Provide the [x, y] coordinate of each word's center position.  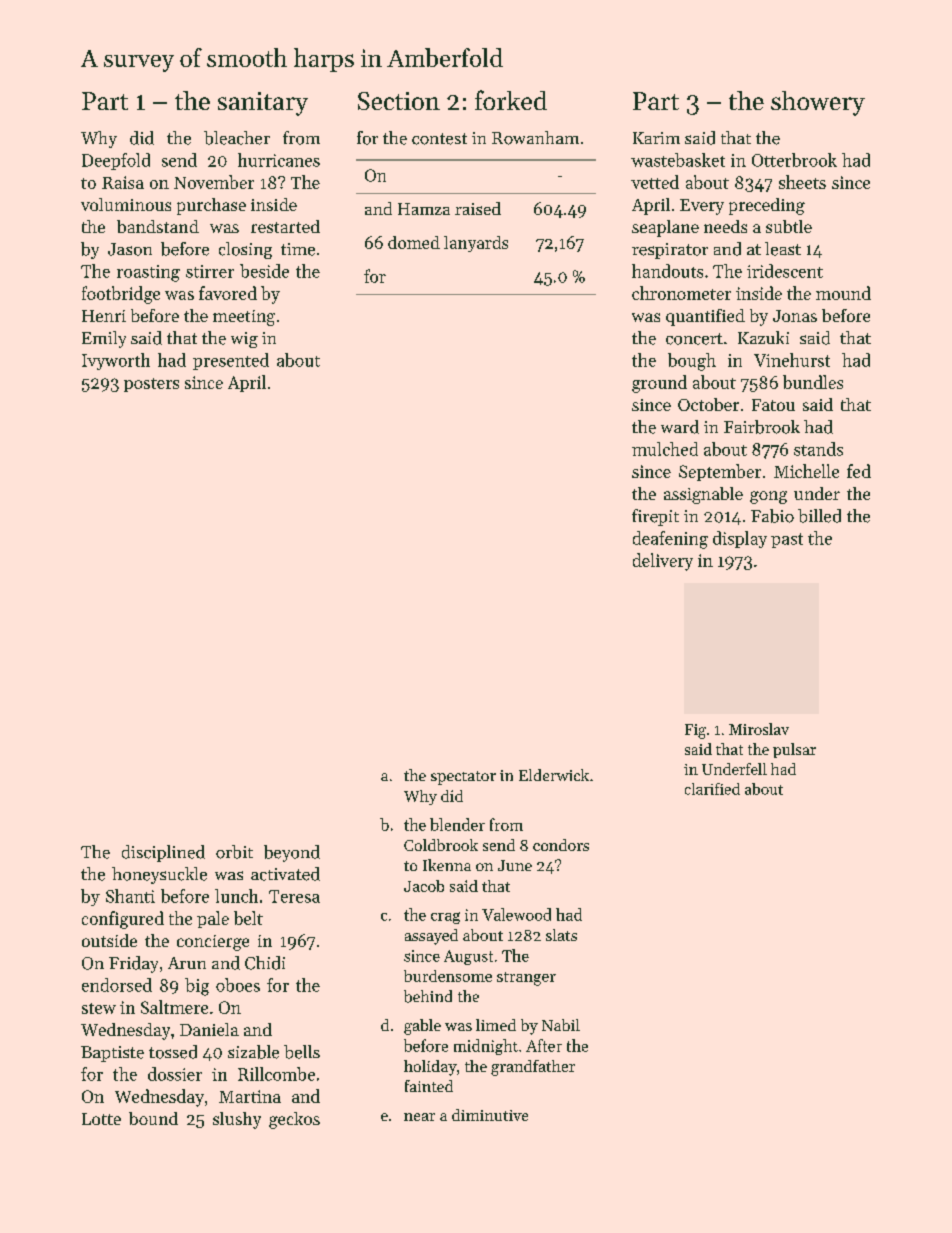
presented [231, 361]
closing [245, 250]
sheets [802, 182]
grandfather [533, 1068]
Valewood [516, 914]
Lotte [101, 1119]
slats [561, 935]
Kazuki [763, 337]
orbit [234, 852]
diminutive [490, 1115]
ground [659, 384]
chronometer [681, 293]
